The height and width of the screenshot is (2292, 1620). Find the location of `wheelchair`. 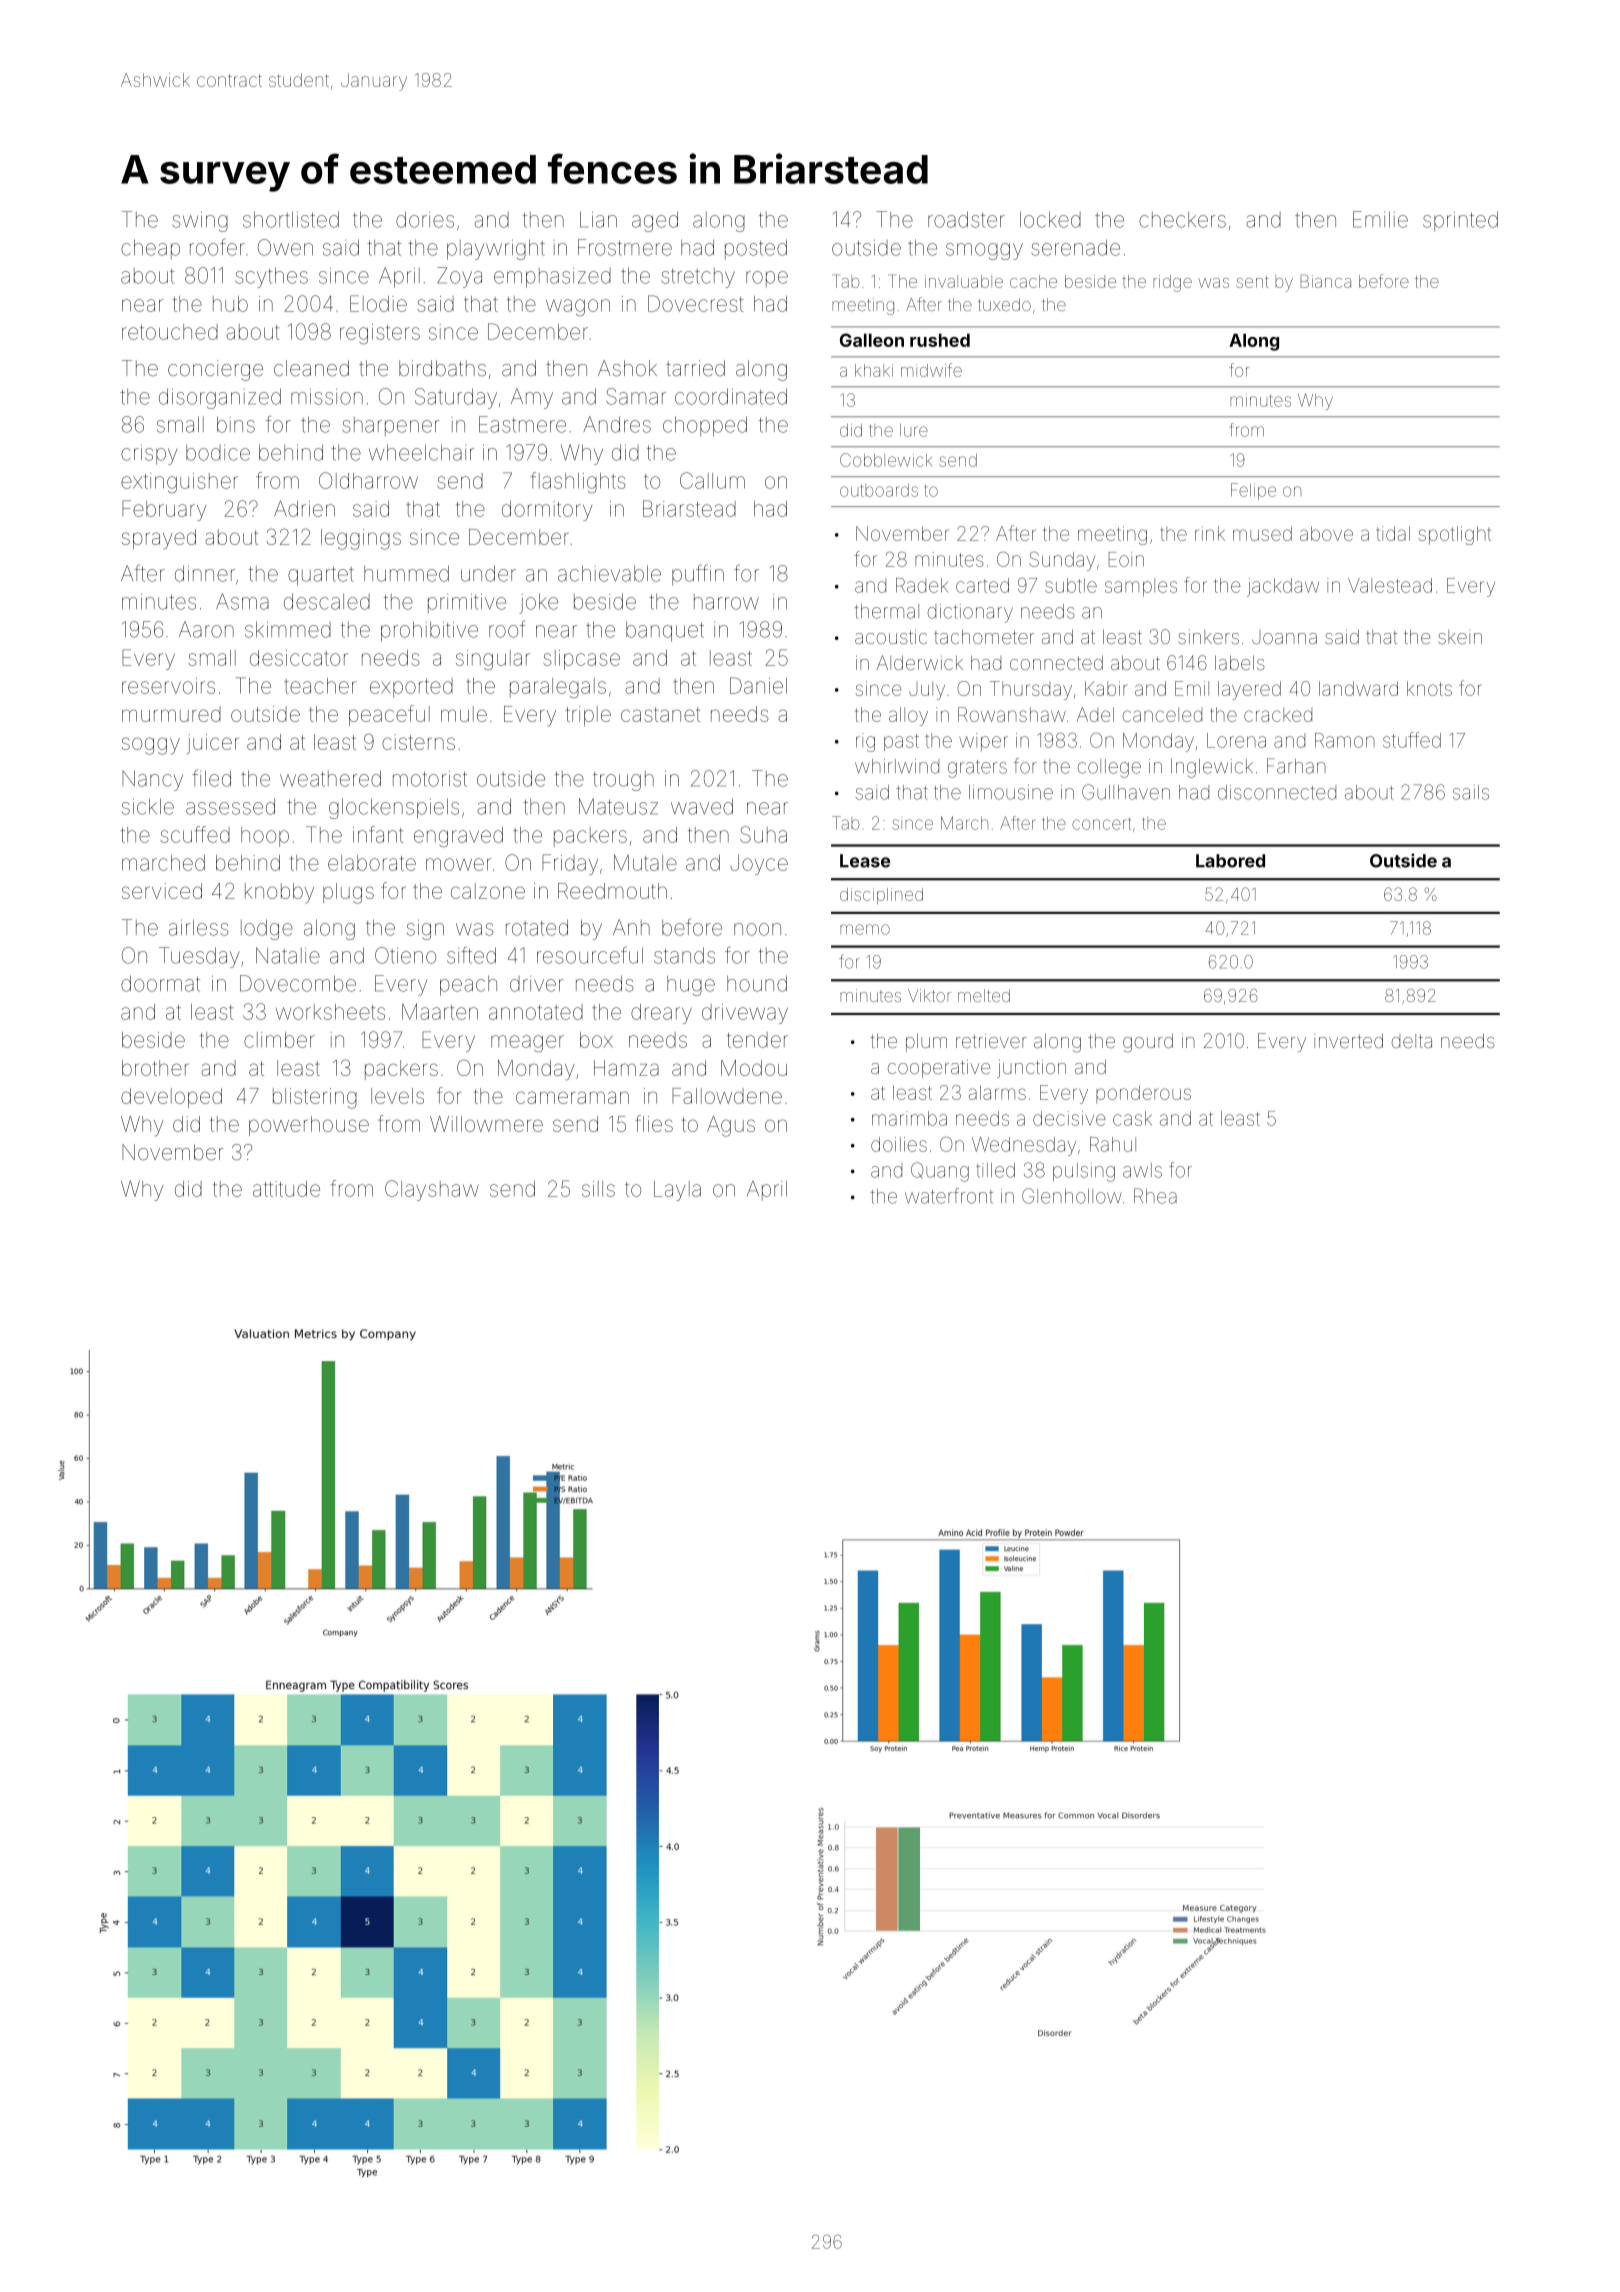

wheelchair is located at coordinates (421, 452).
